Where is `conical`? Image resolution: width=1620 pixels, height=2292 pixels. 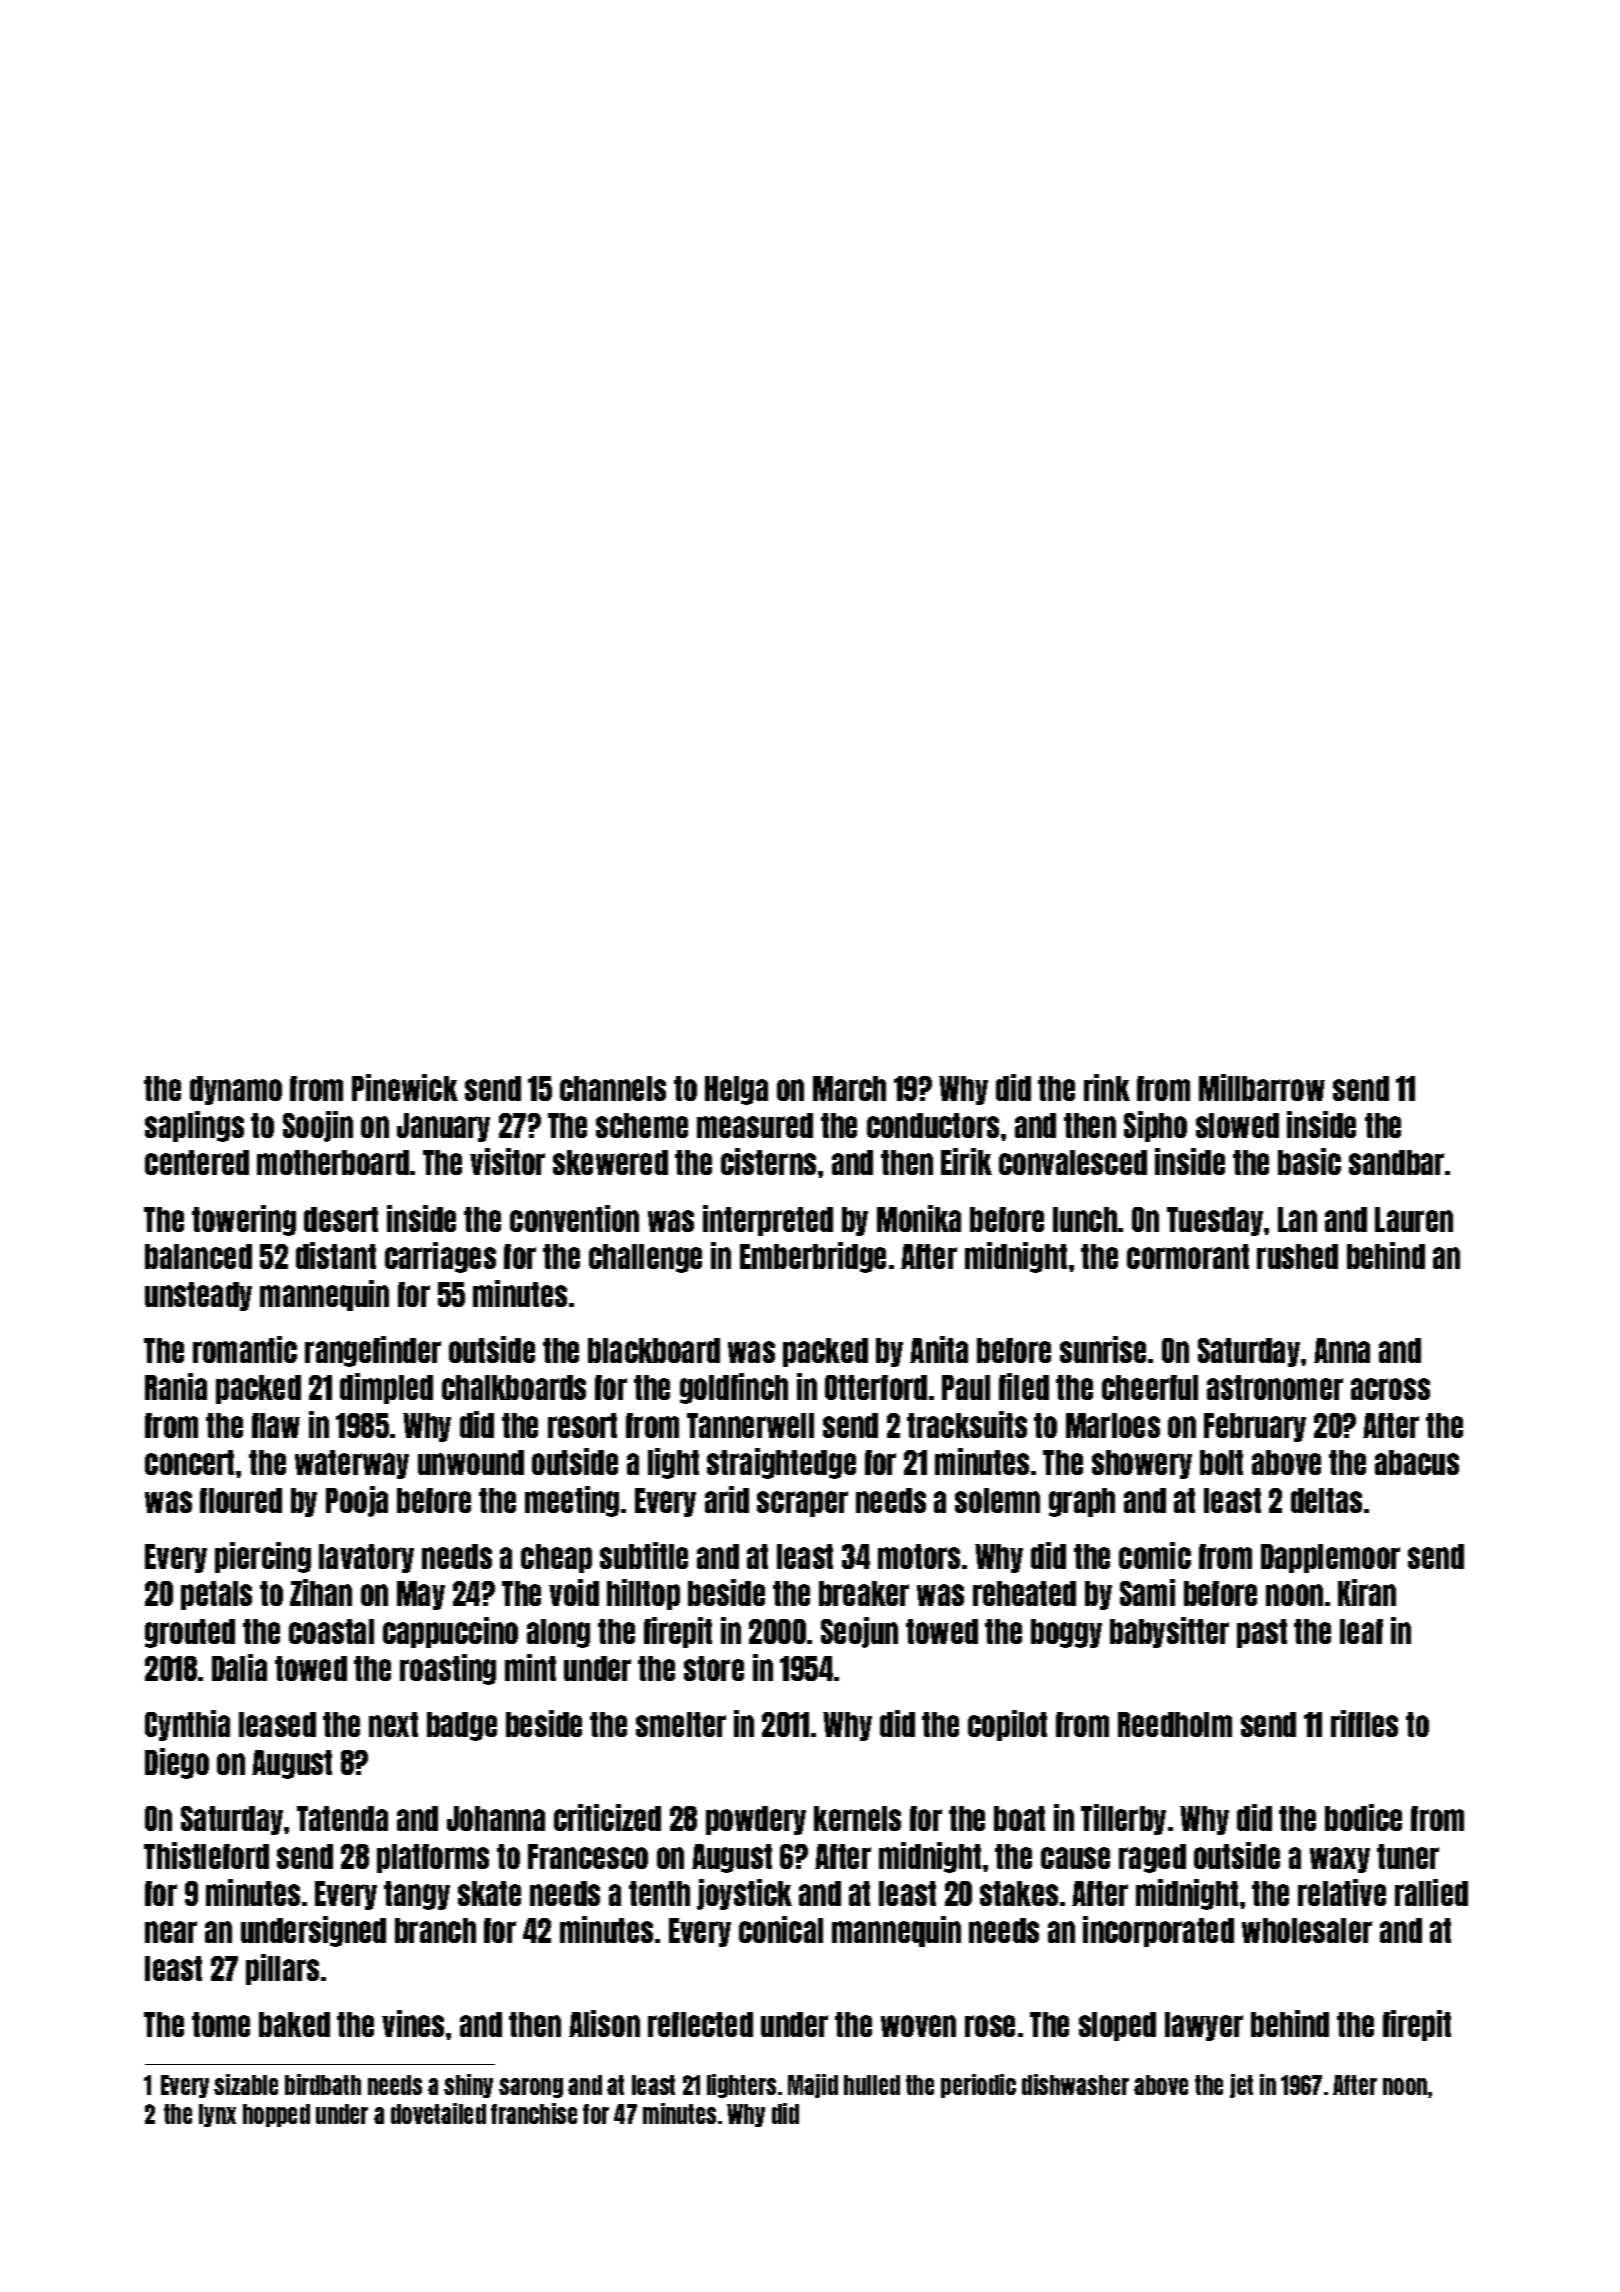 conical is located at coordinates (781, 1929).
